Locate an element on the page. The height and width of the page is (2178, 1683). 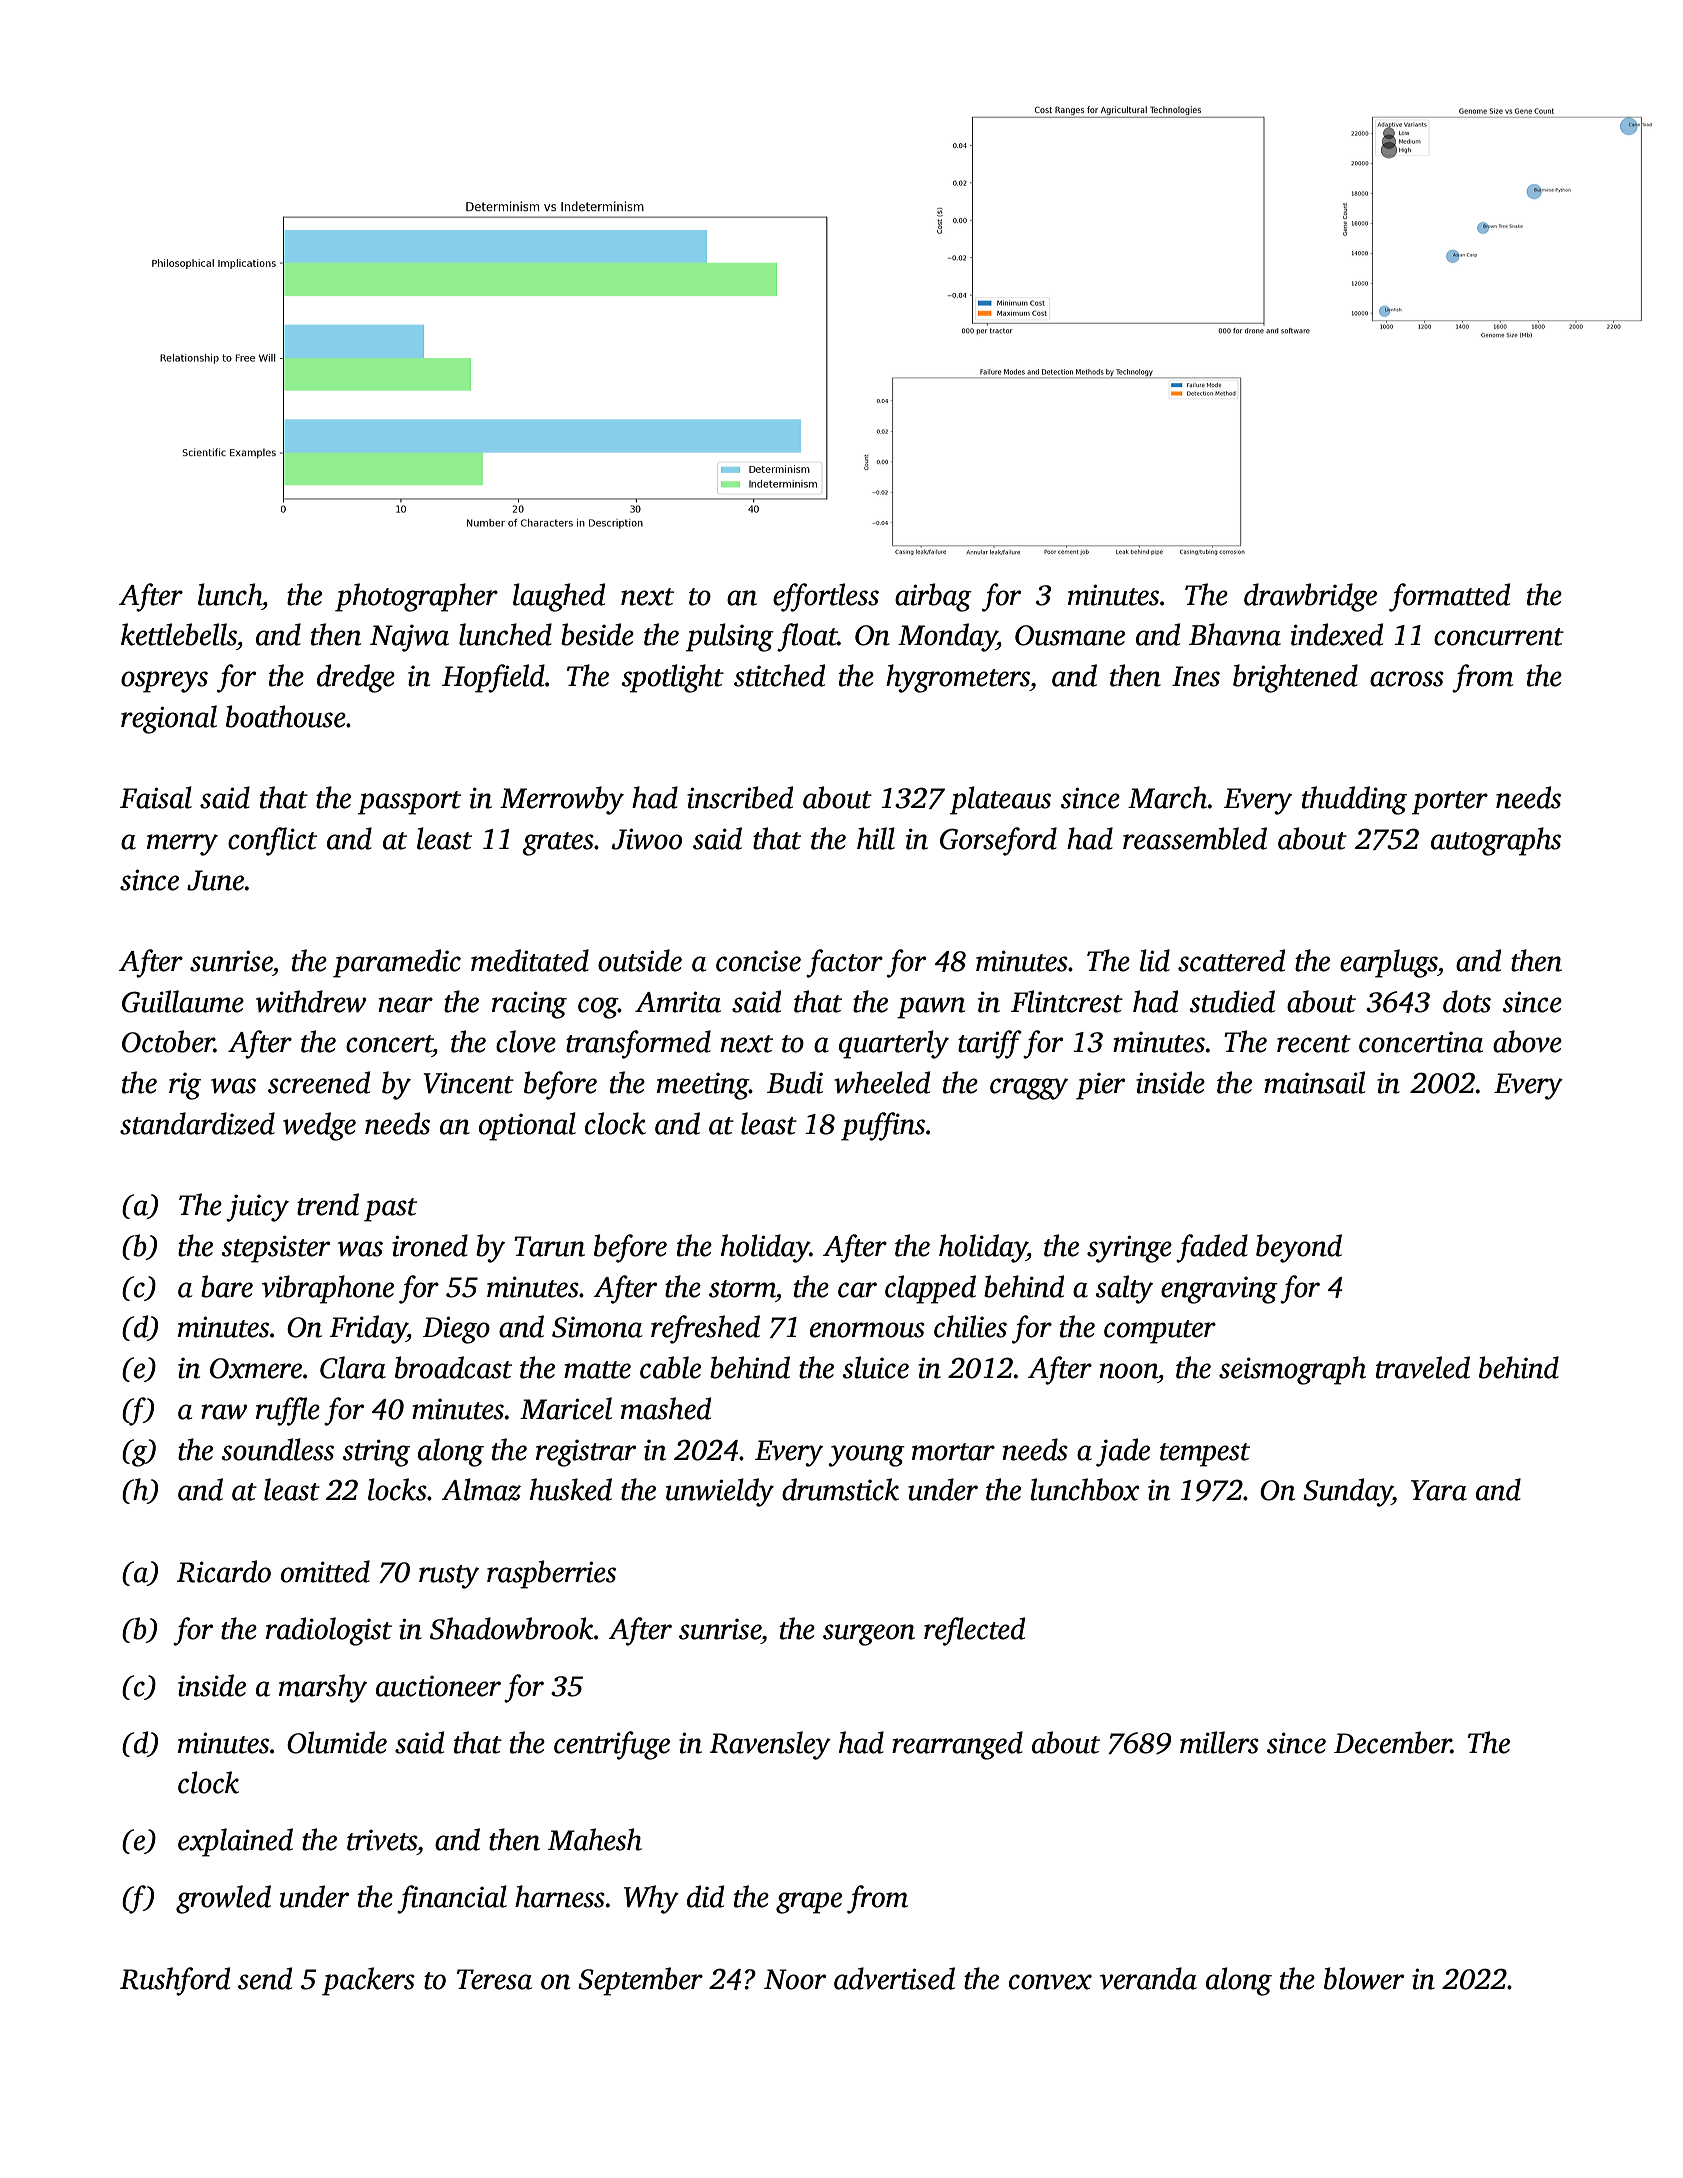
soundless is located at coordinates (277, 1449).
